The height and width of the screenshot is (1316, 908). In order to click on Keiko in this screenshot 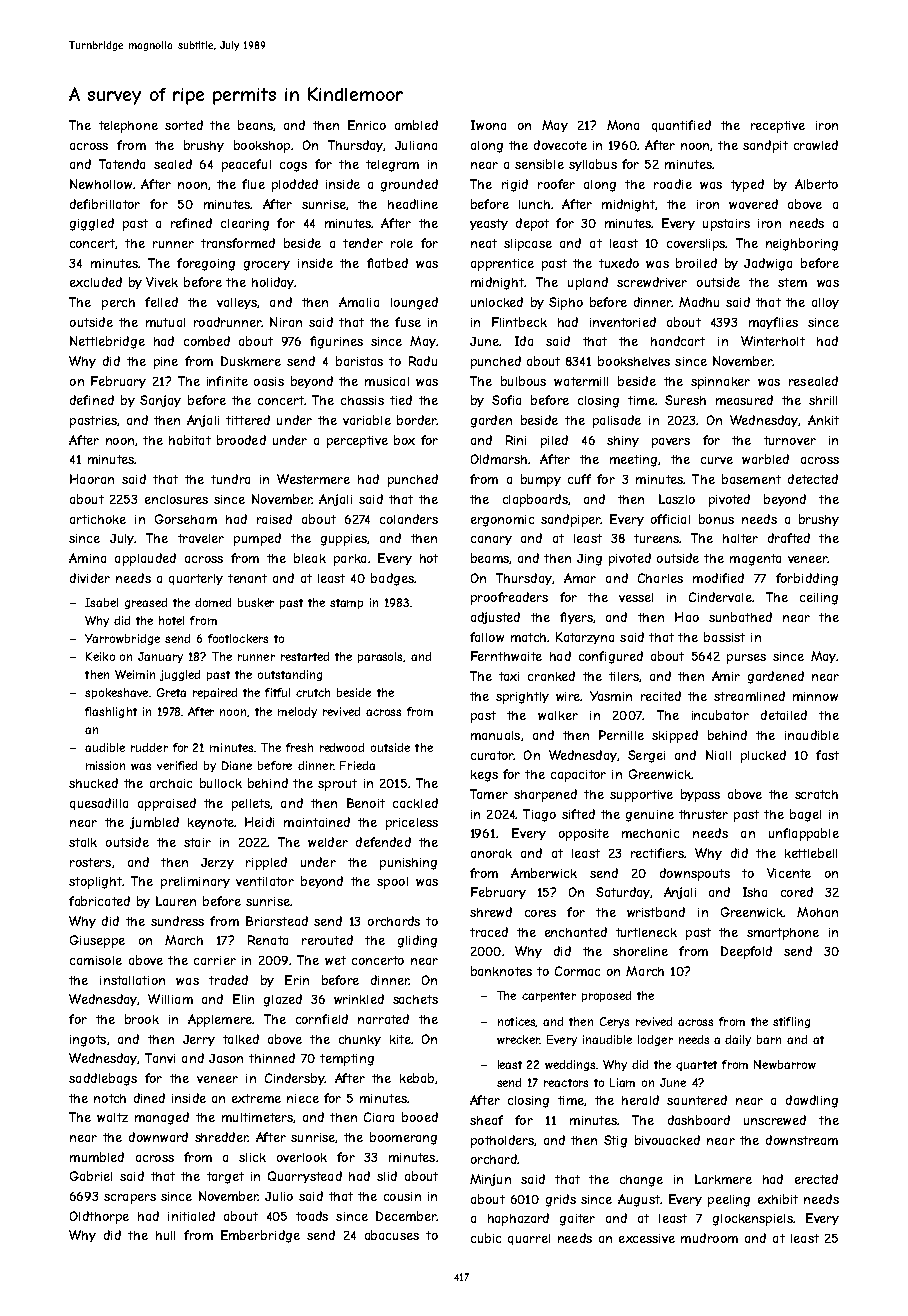, I will do `click(100, 656)`.
